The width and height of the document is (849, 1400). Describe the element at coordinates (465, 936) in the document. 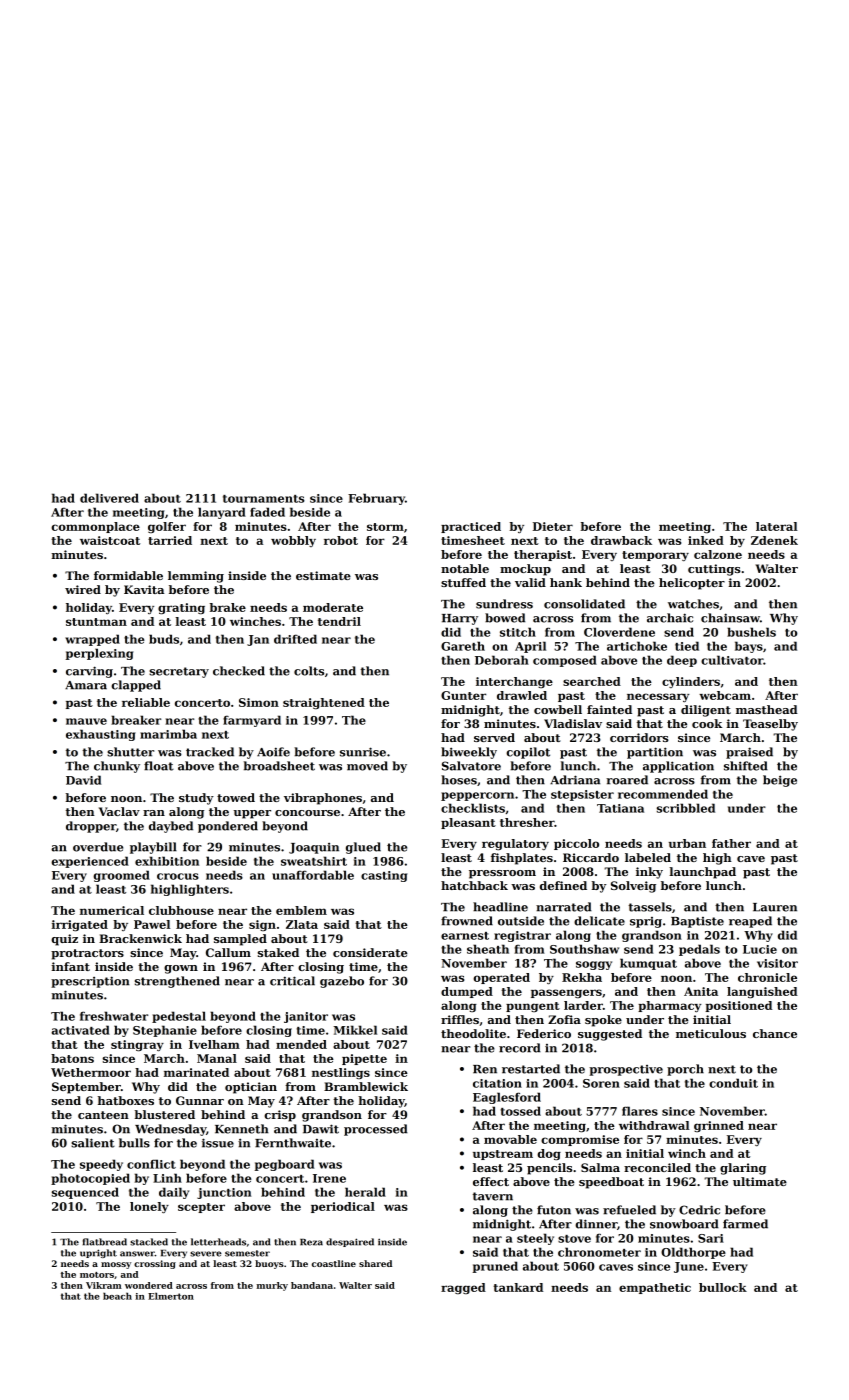

I see `earnest` at that location.
